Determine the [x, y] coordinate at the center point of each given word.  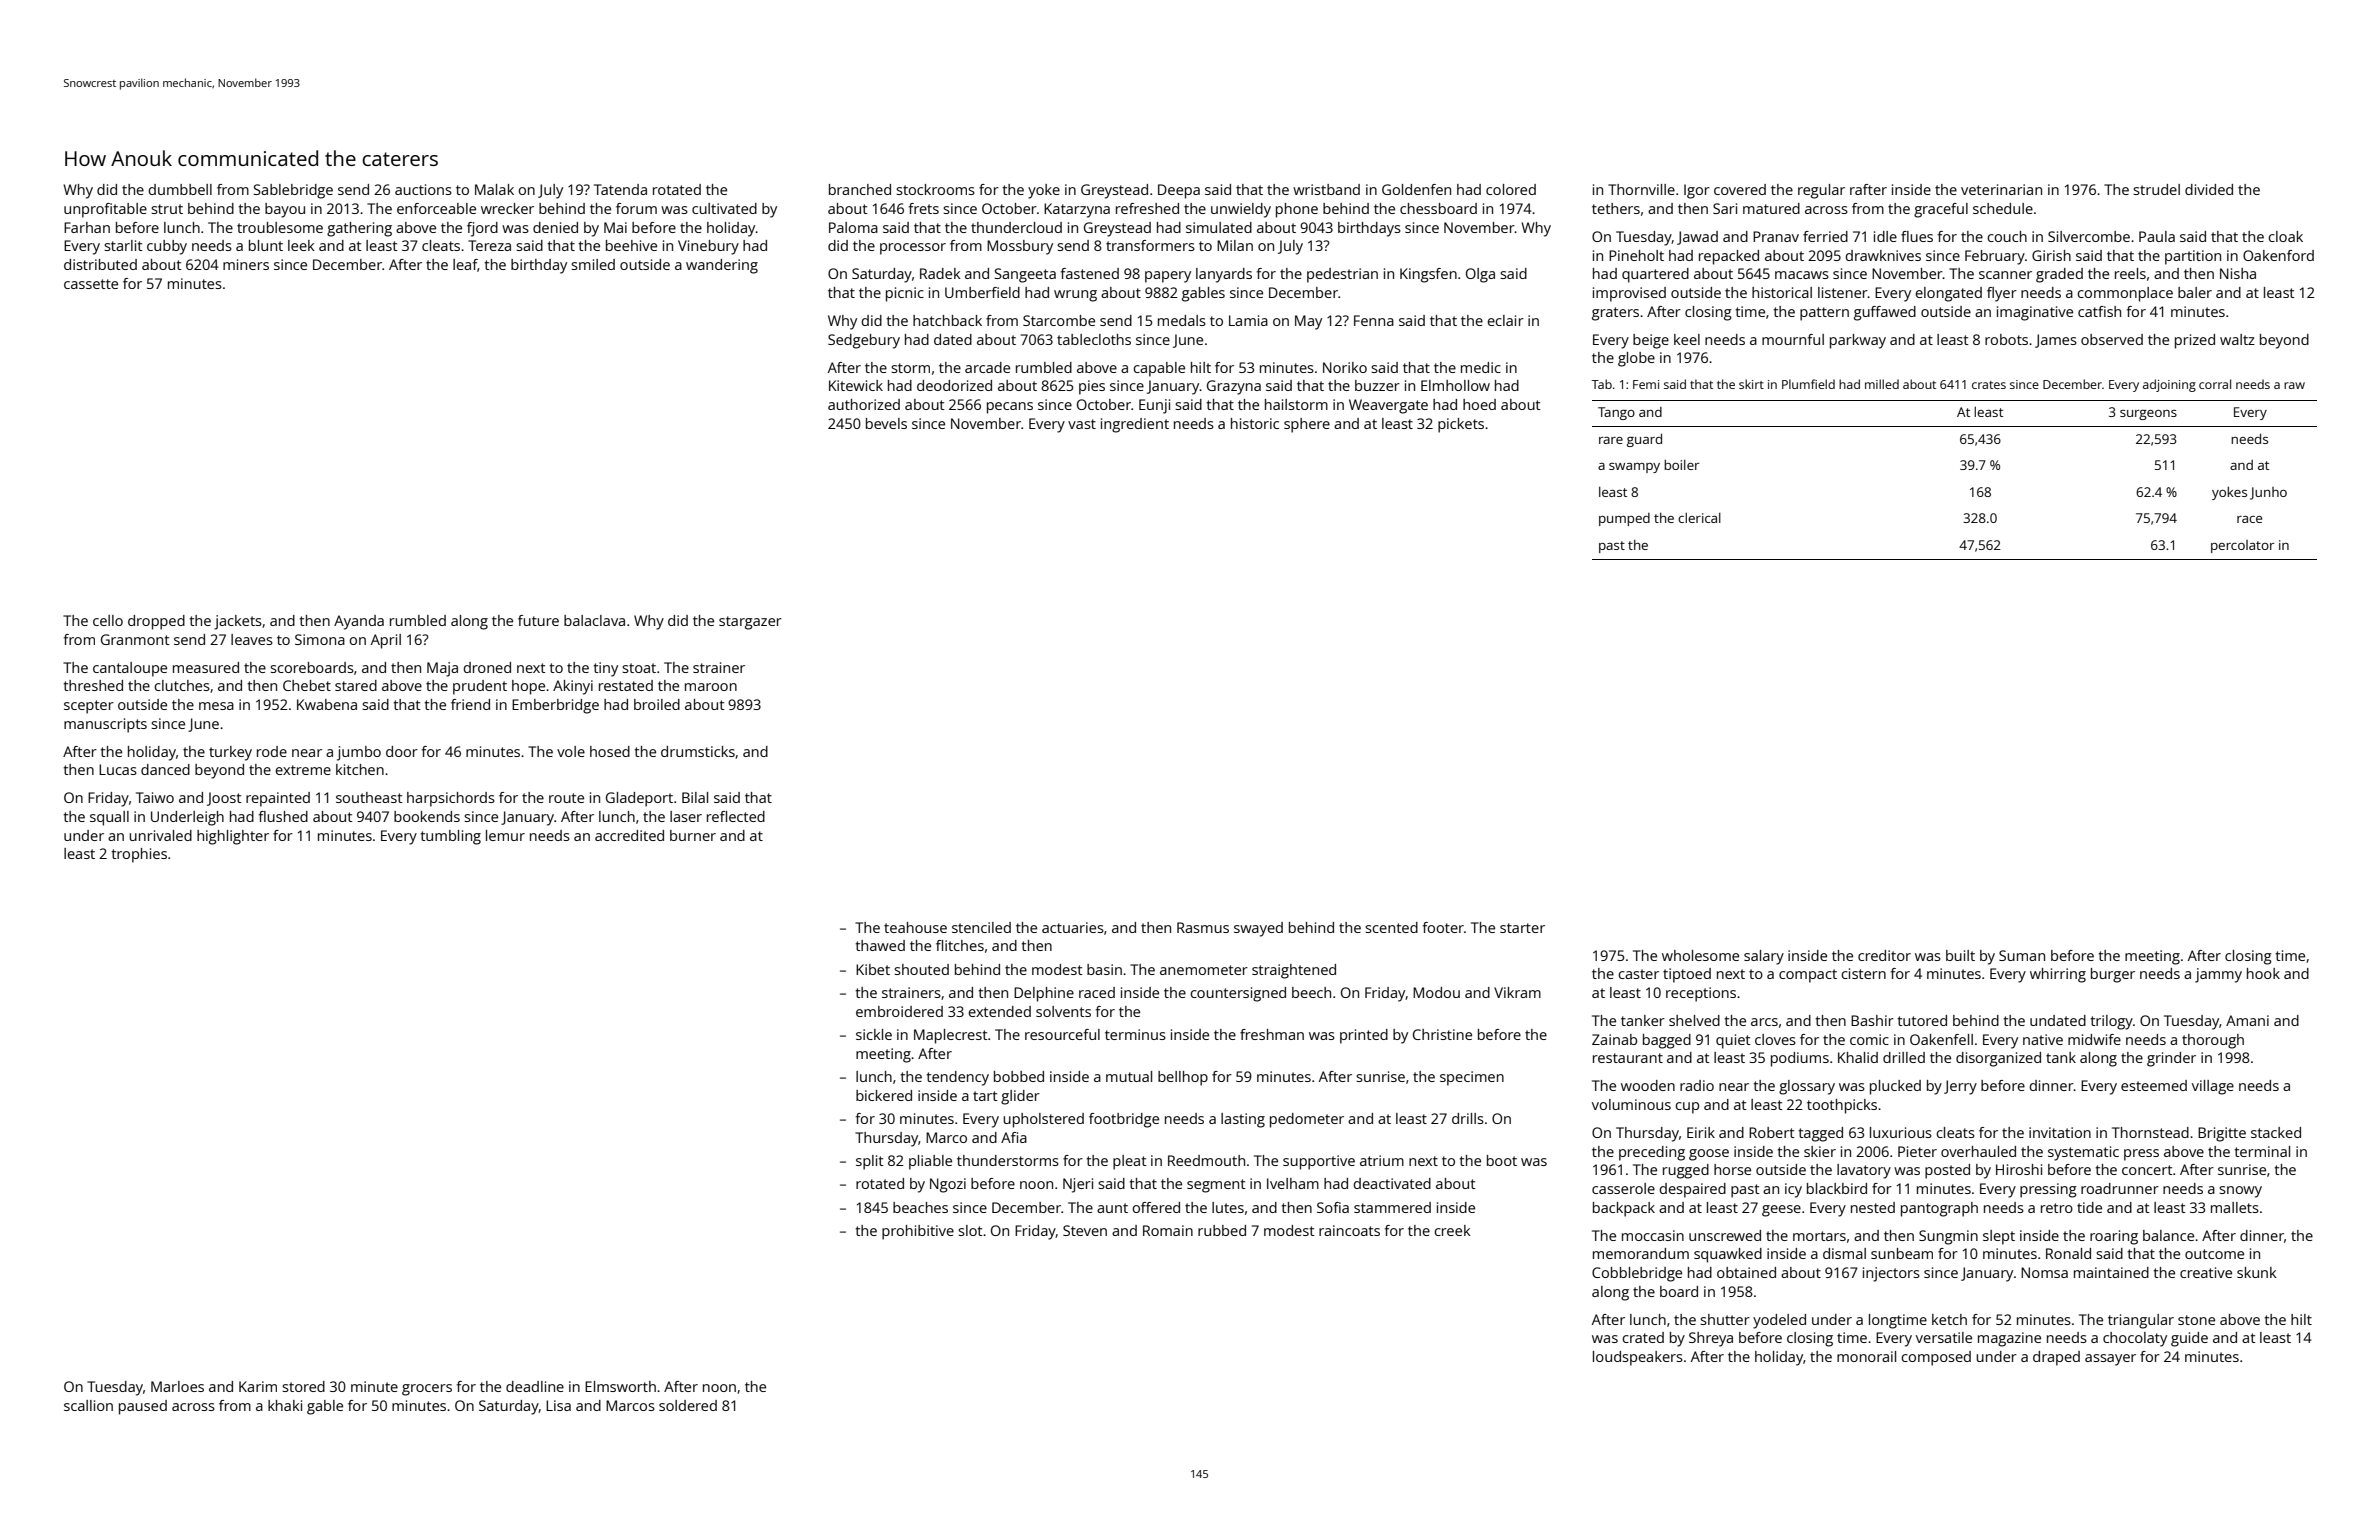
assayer [2110, 1360]
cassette [91, 284]
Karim [258, 1386]
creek [1452, 1230]
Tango [1616, 413]
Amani [2247, 1020]
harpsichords [451, 799]
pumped [1624, 519]
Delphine [1044, 994]
